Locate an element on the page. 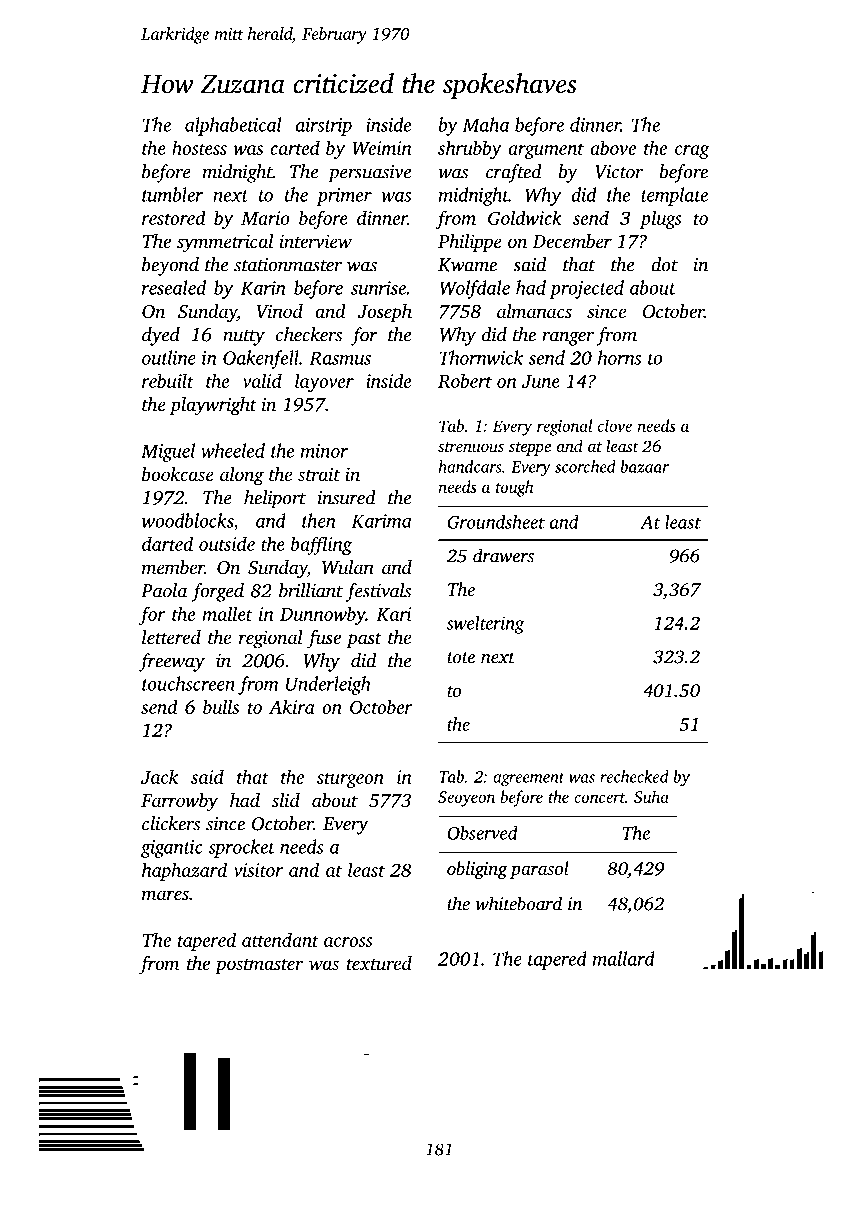  shrubby is located at coordinates (469, 149).
